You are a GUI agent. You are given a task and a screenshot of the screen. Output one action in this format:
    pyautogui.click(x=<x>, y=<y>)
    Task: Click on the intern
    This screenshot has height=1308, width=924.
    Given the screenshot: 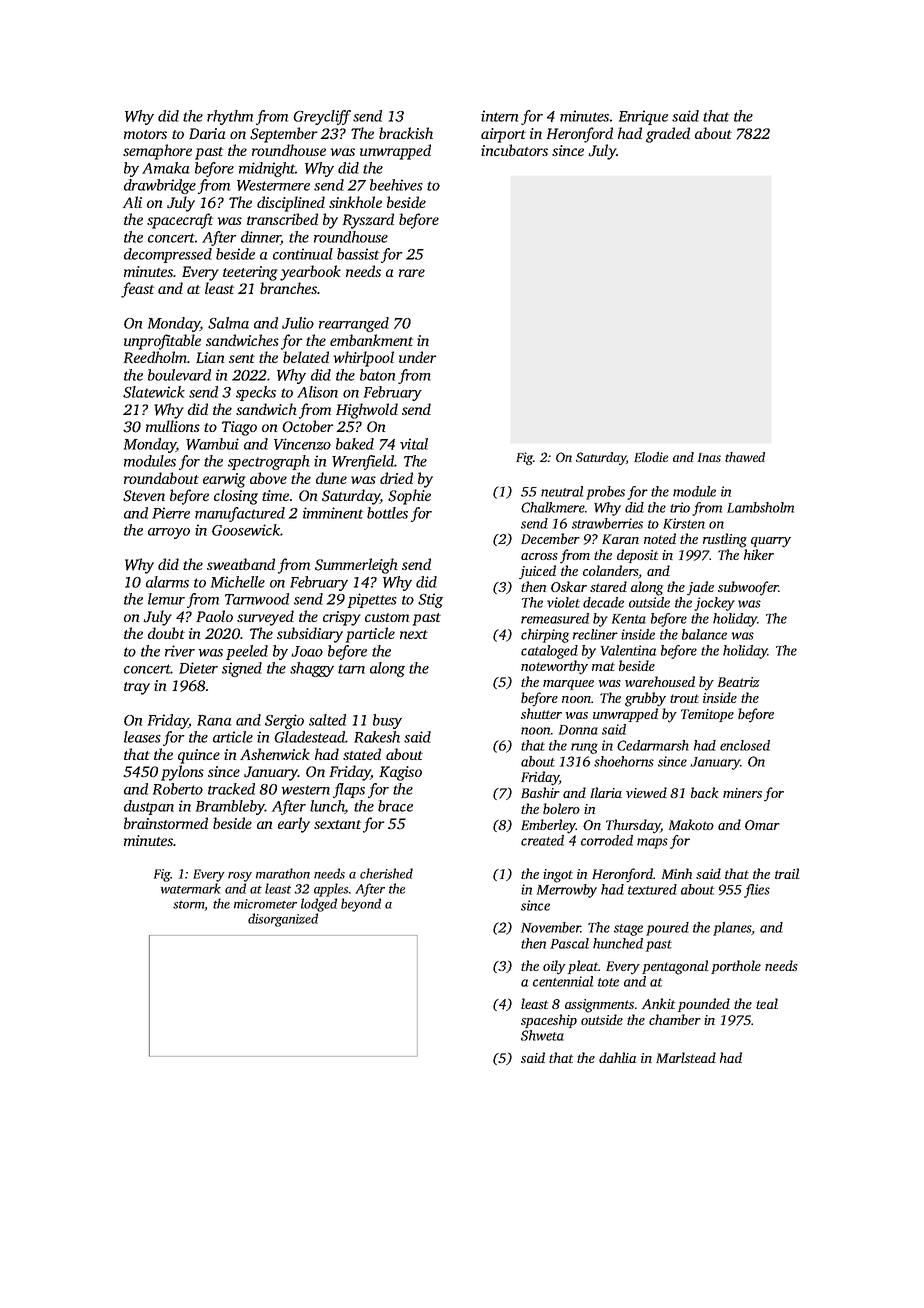 What is the action you would take?
    pyautogui.click(x=499, y=116)
